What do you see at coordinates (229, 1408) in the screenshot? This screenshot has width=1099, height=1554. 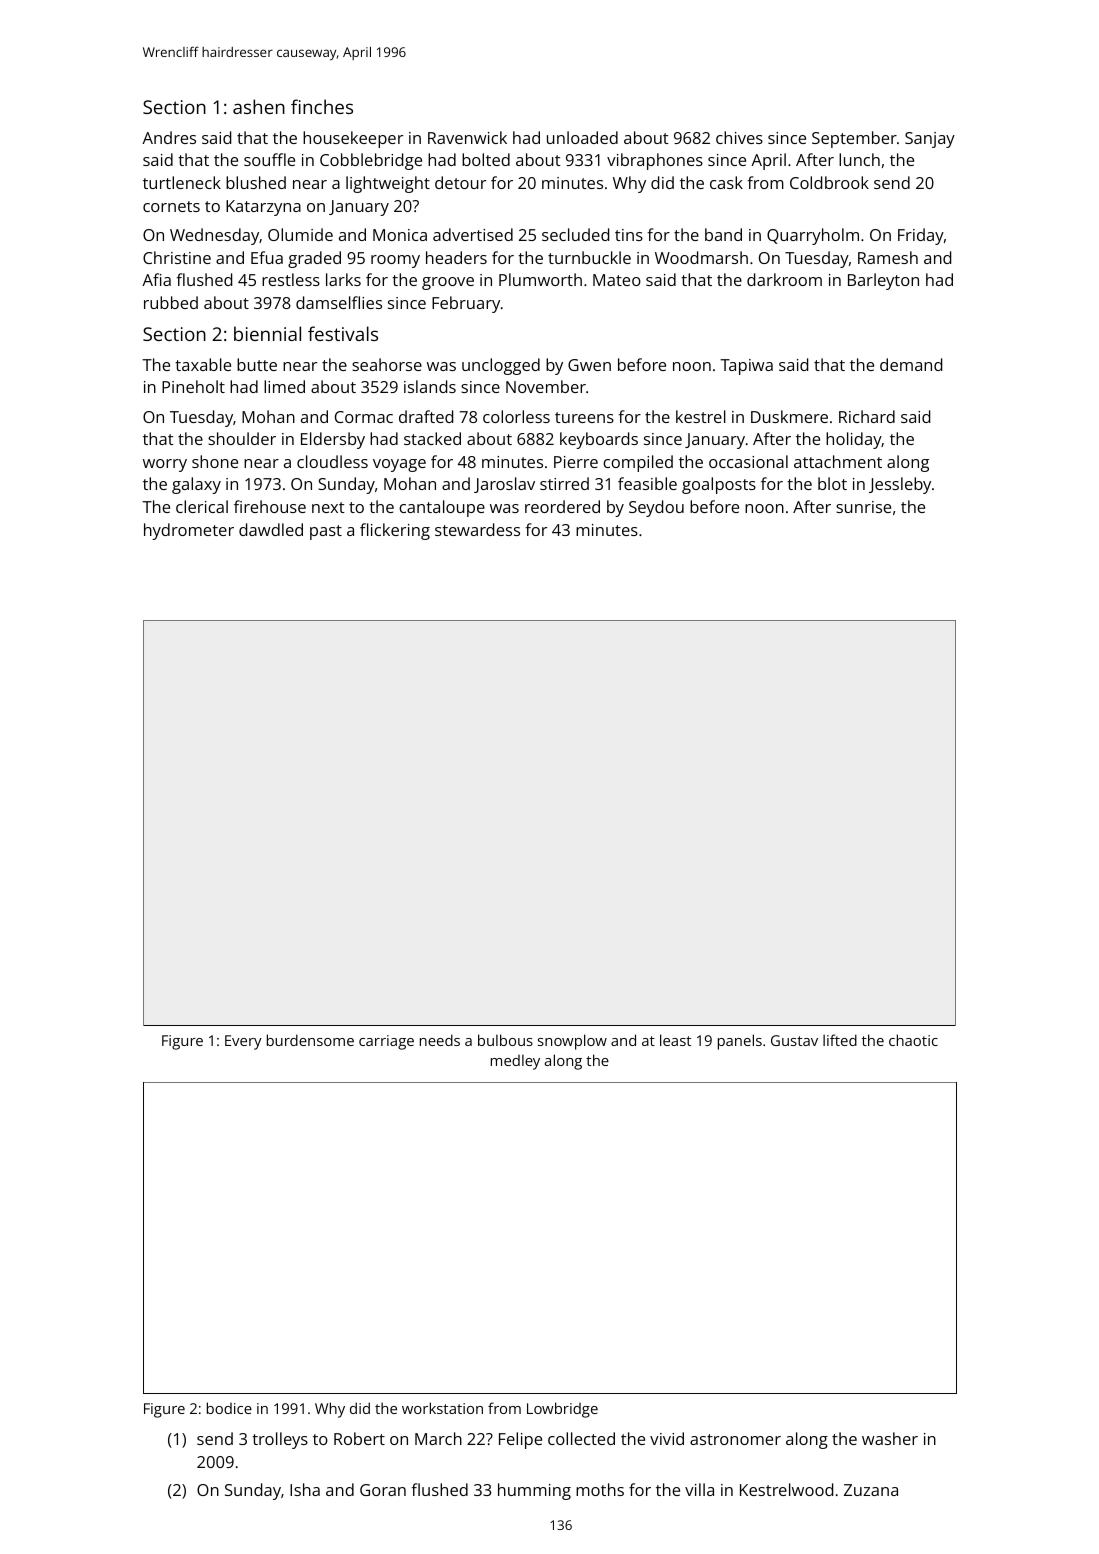 I see `bodice` at bounding box center [229, 1408].
